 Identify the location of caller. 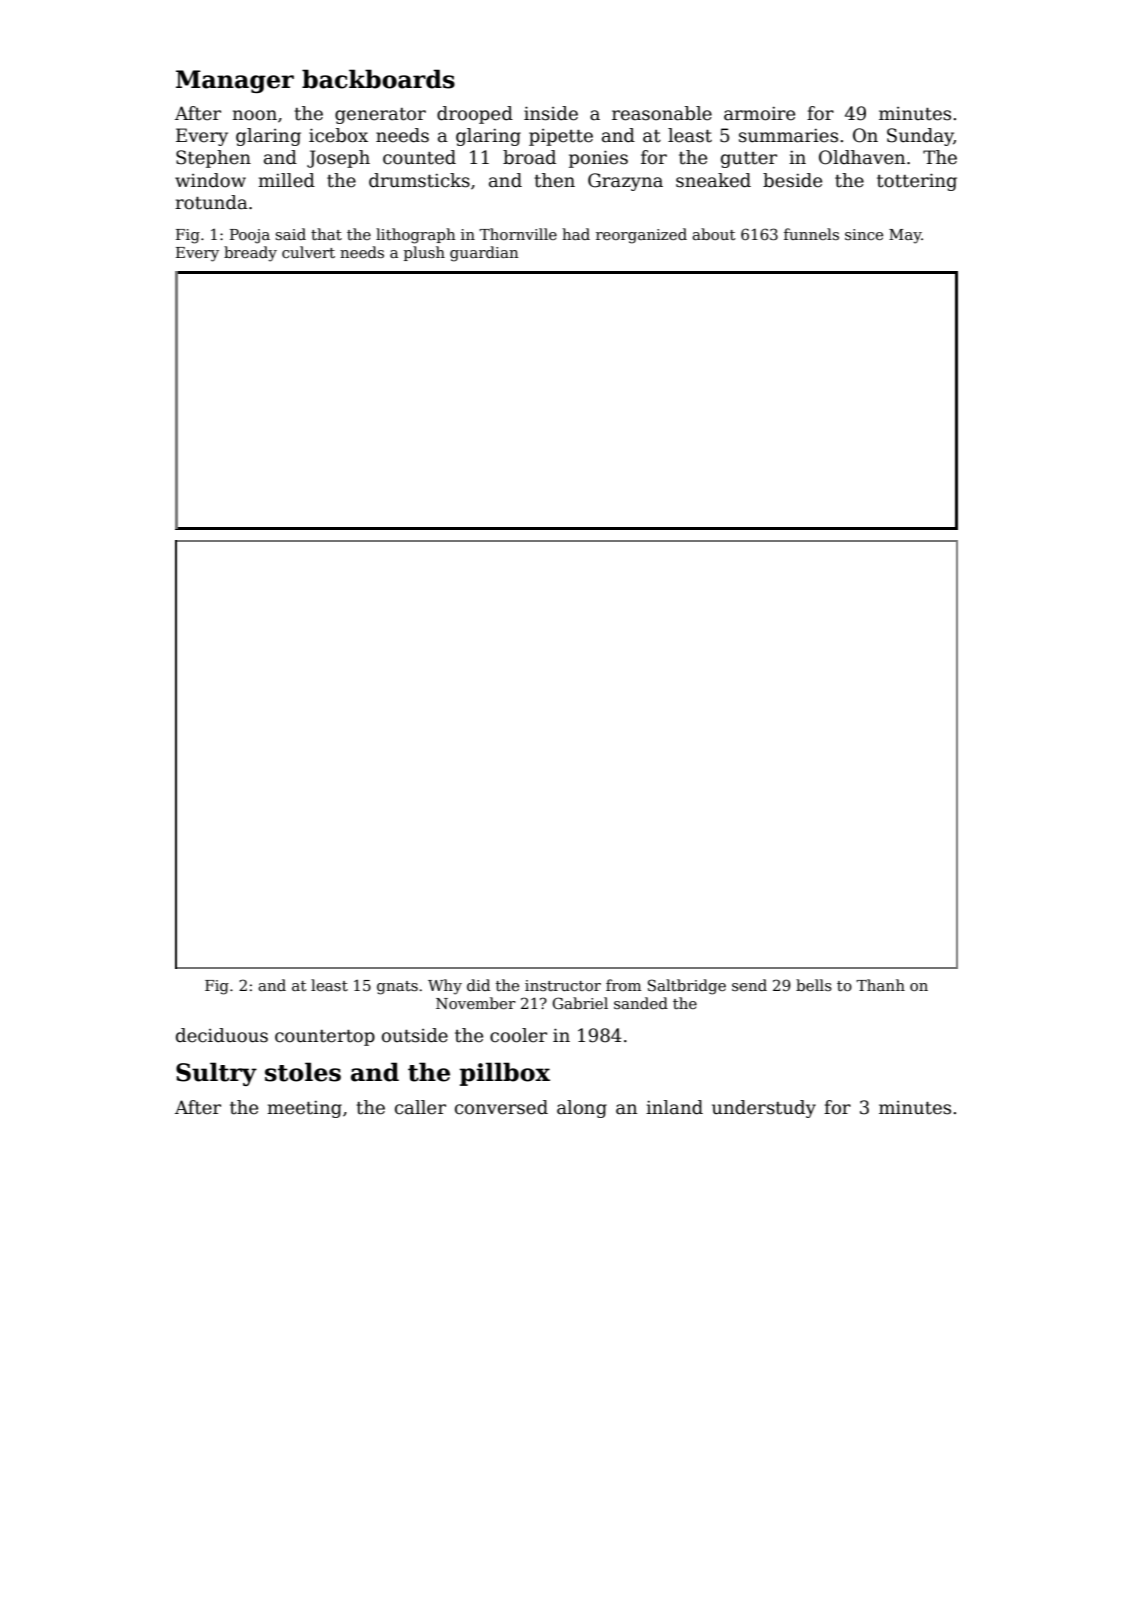
(420, 1107).
